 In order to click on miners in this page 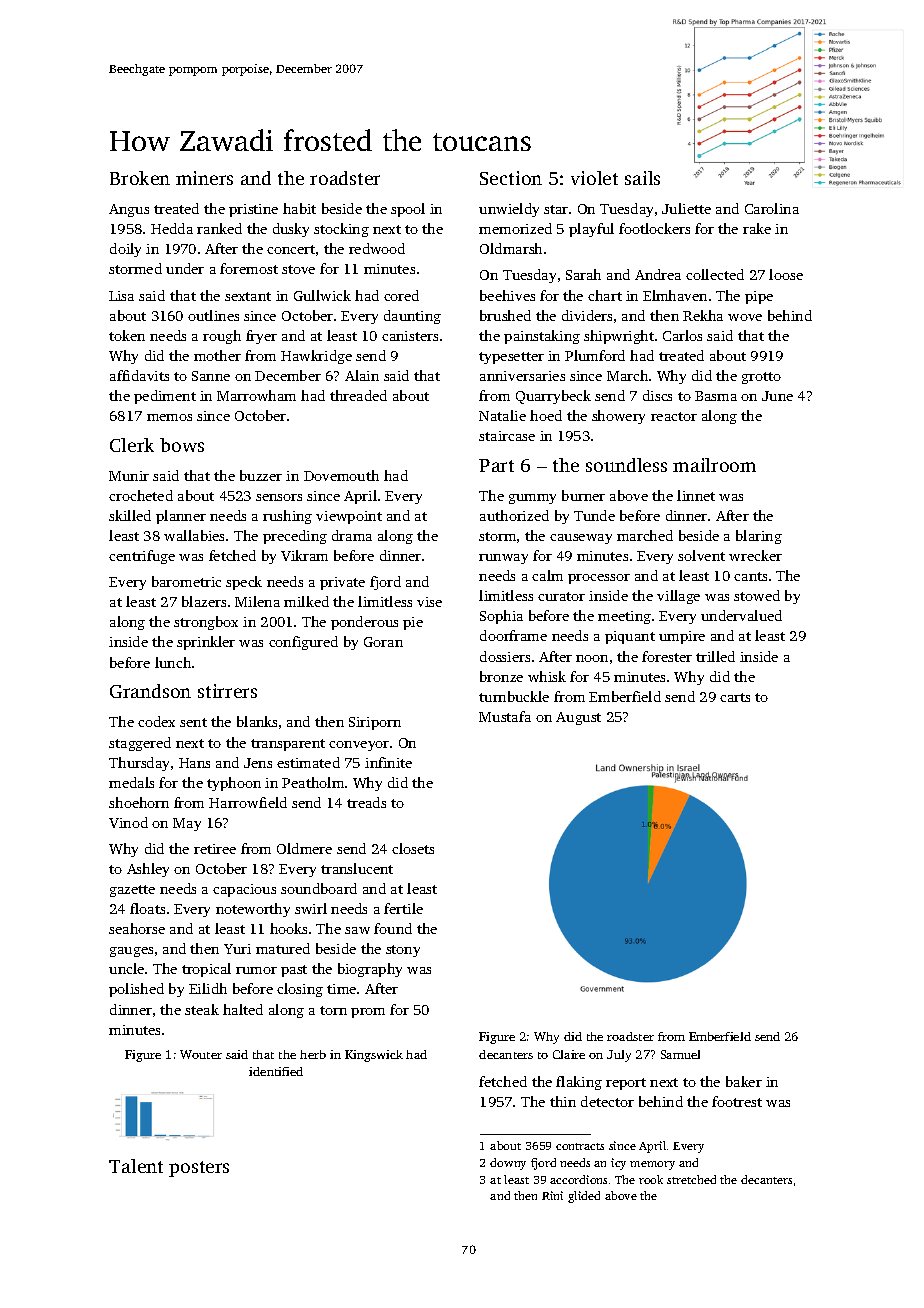, I will do `click(204, 178)`.
